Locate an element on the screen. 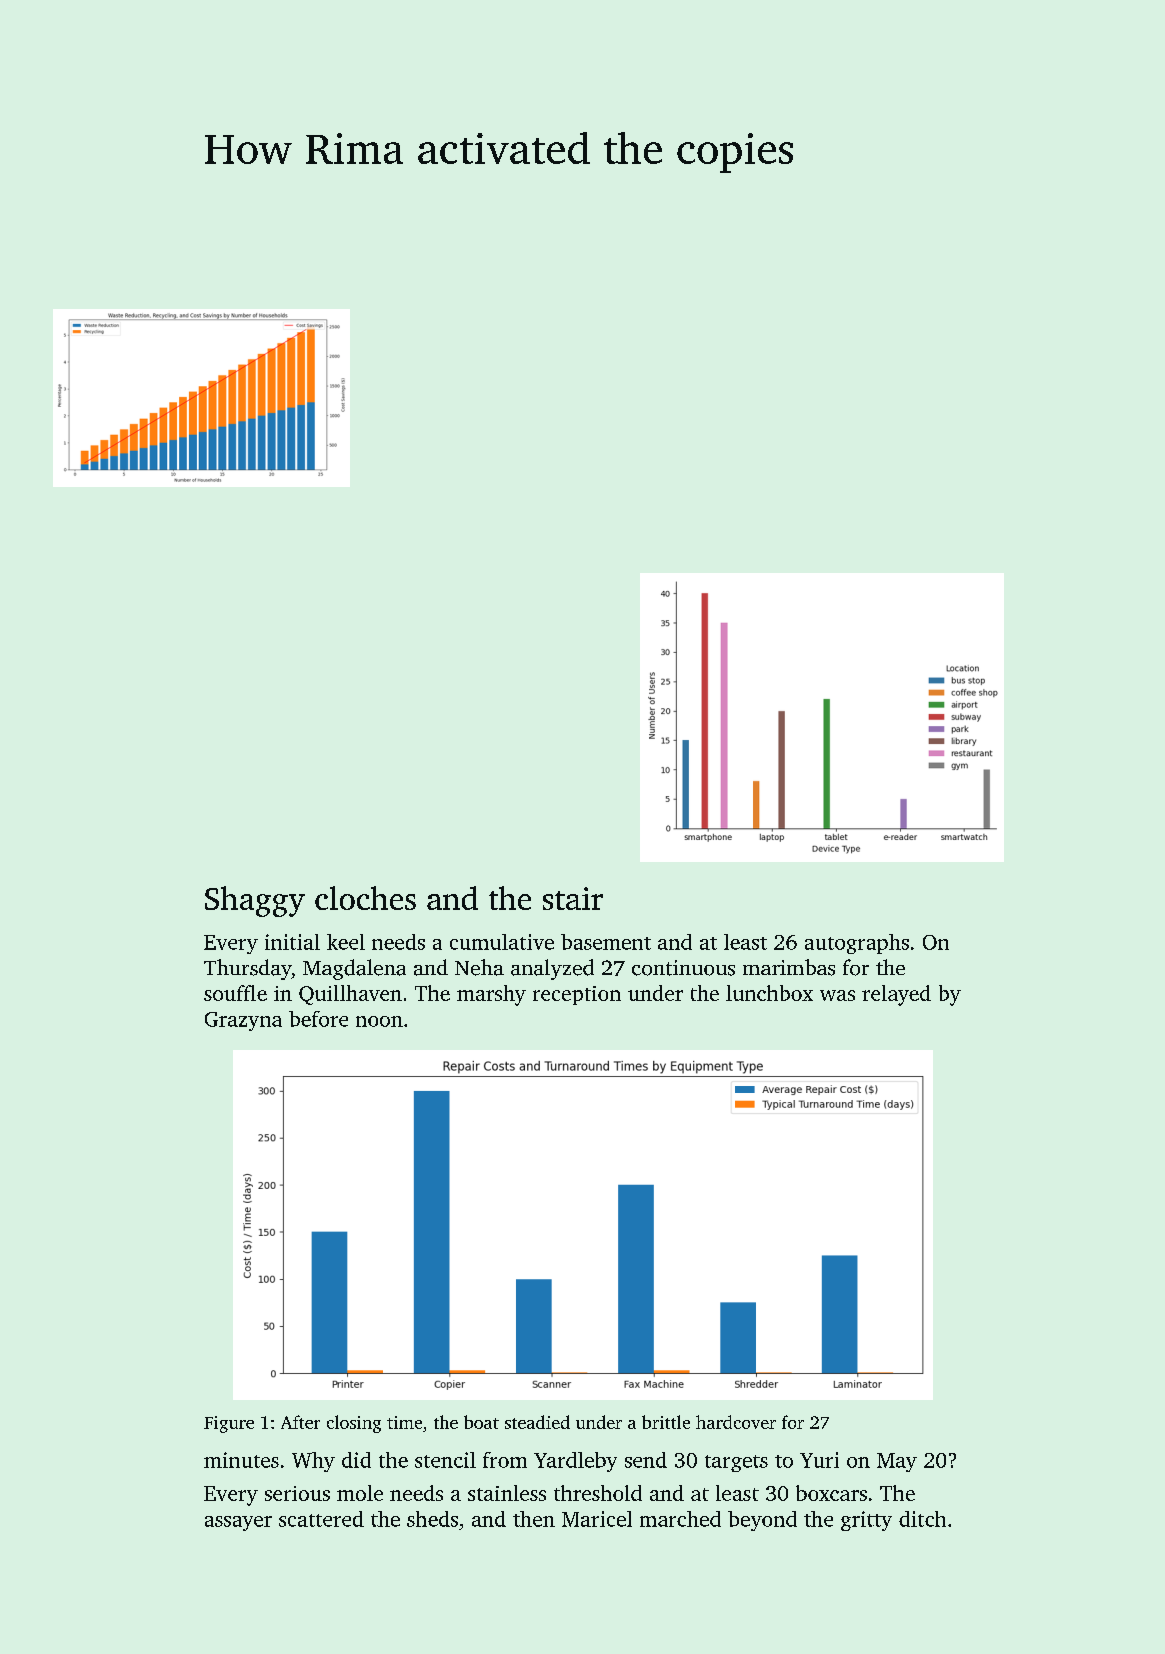 This screenshot has height=1654, width=1165. steadied is located at coordinates (537, 1422).
